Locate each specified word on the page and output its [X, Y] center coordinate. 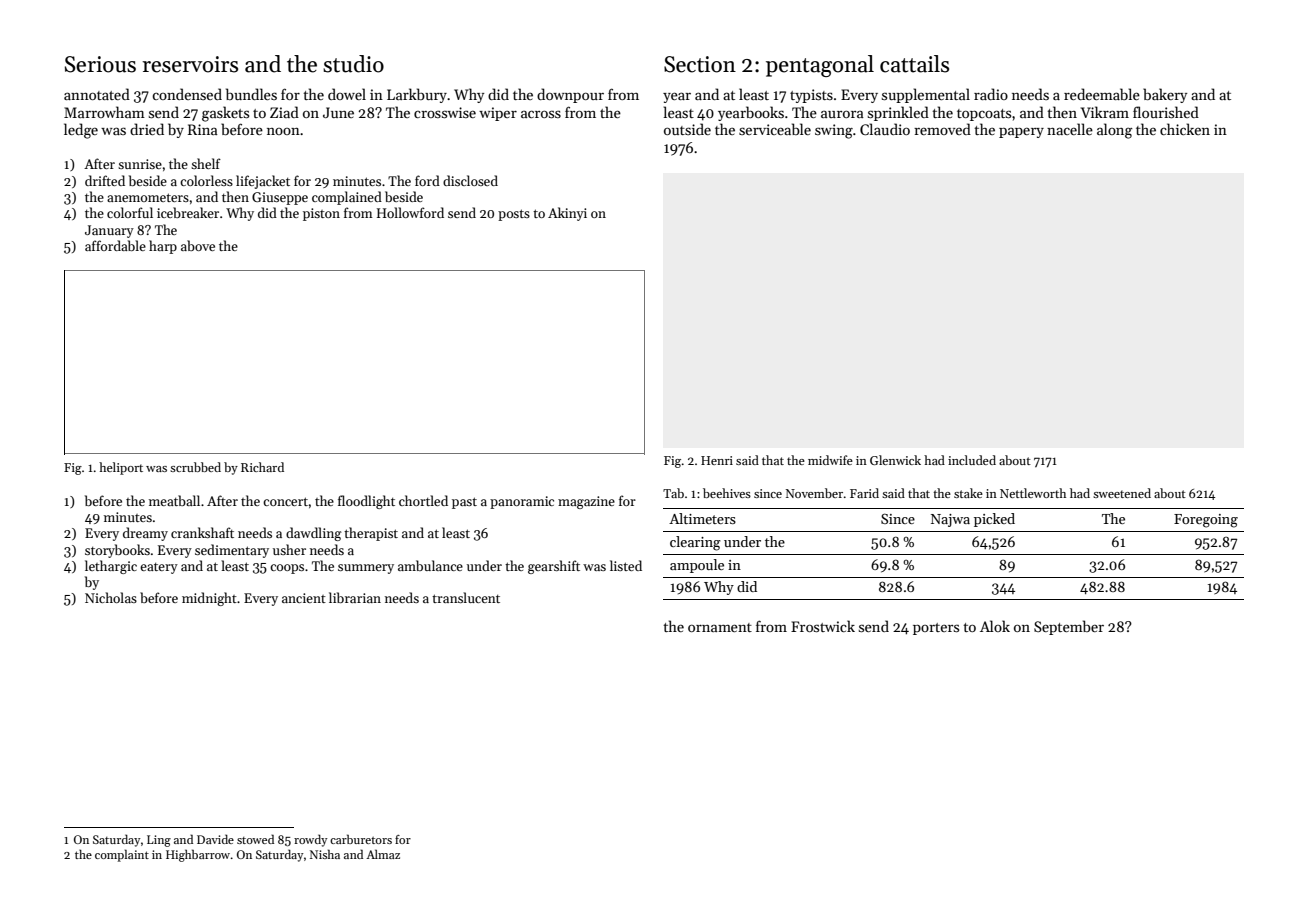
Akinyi [567, 214]
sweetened [1122, 493]
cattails [914, 64]
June [338, 112]
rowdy [311, 840]
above [198, 245]
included [972, 460]
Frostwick [823, 626]
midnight [209, 599]
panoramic [522, 502]
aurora [842, 114]
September [1069, 627]
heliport [121, 468]
